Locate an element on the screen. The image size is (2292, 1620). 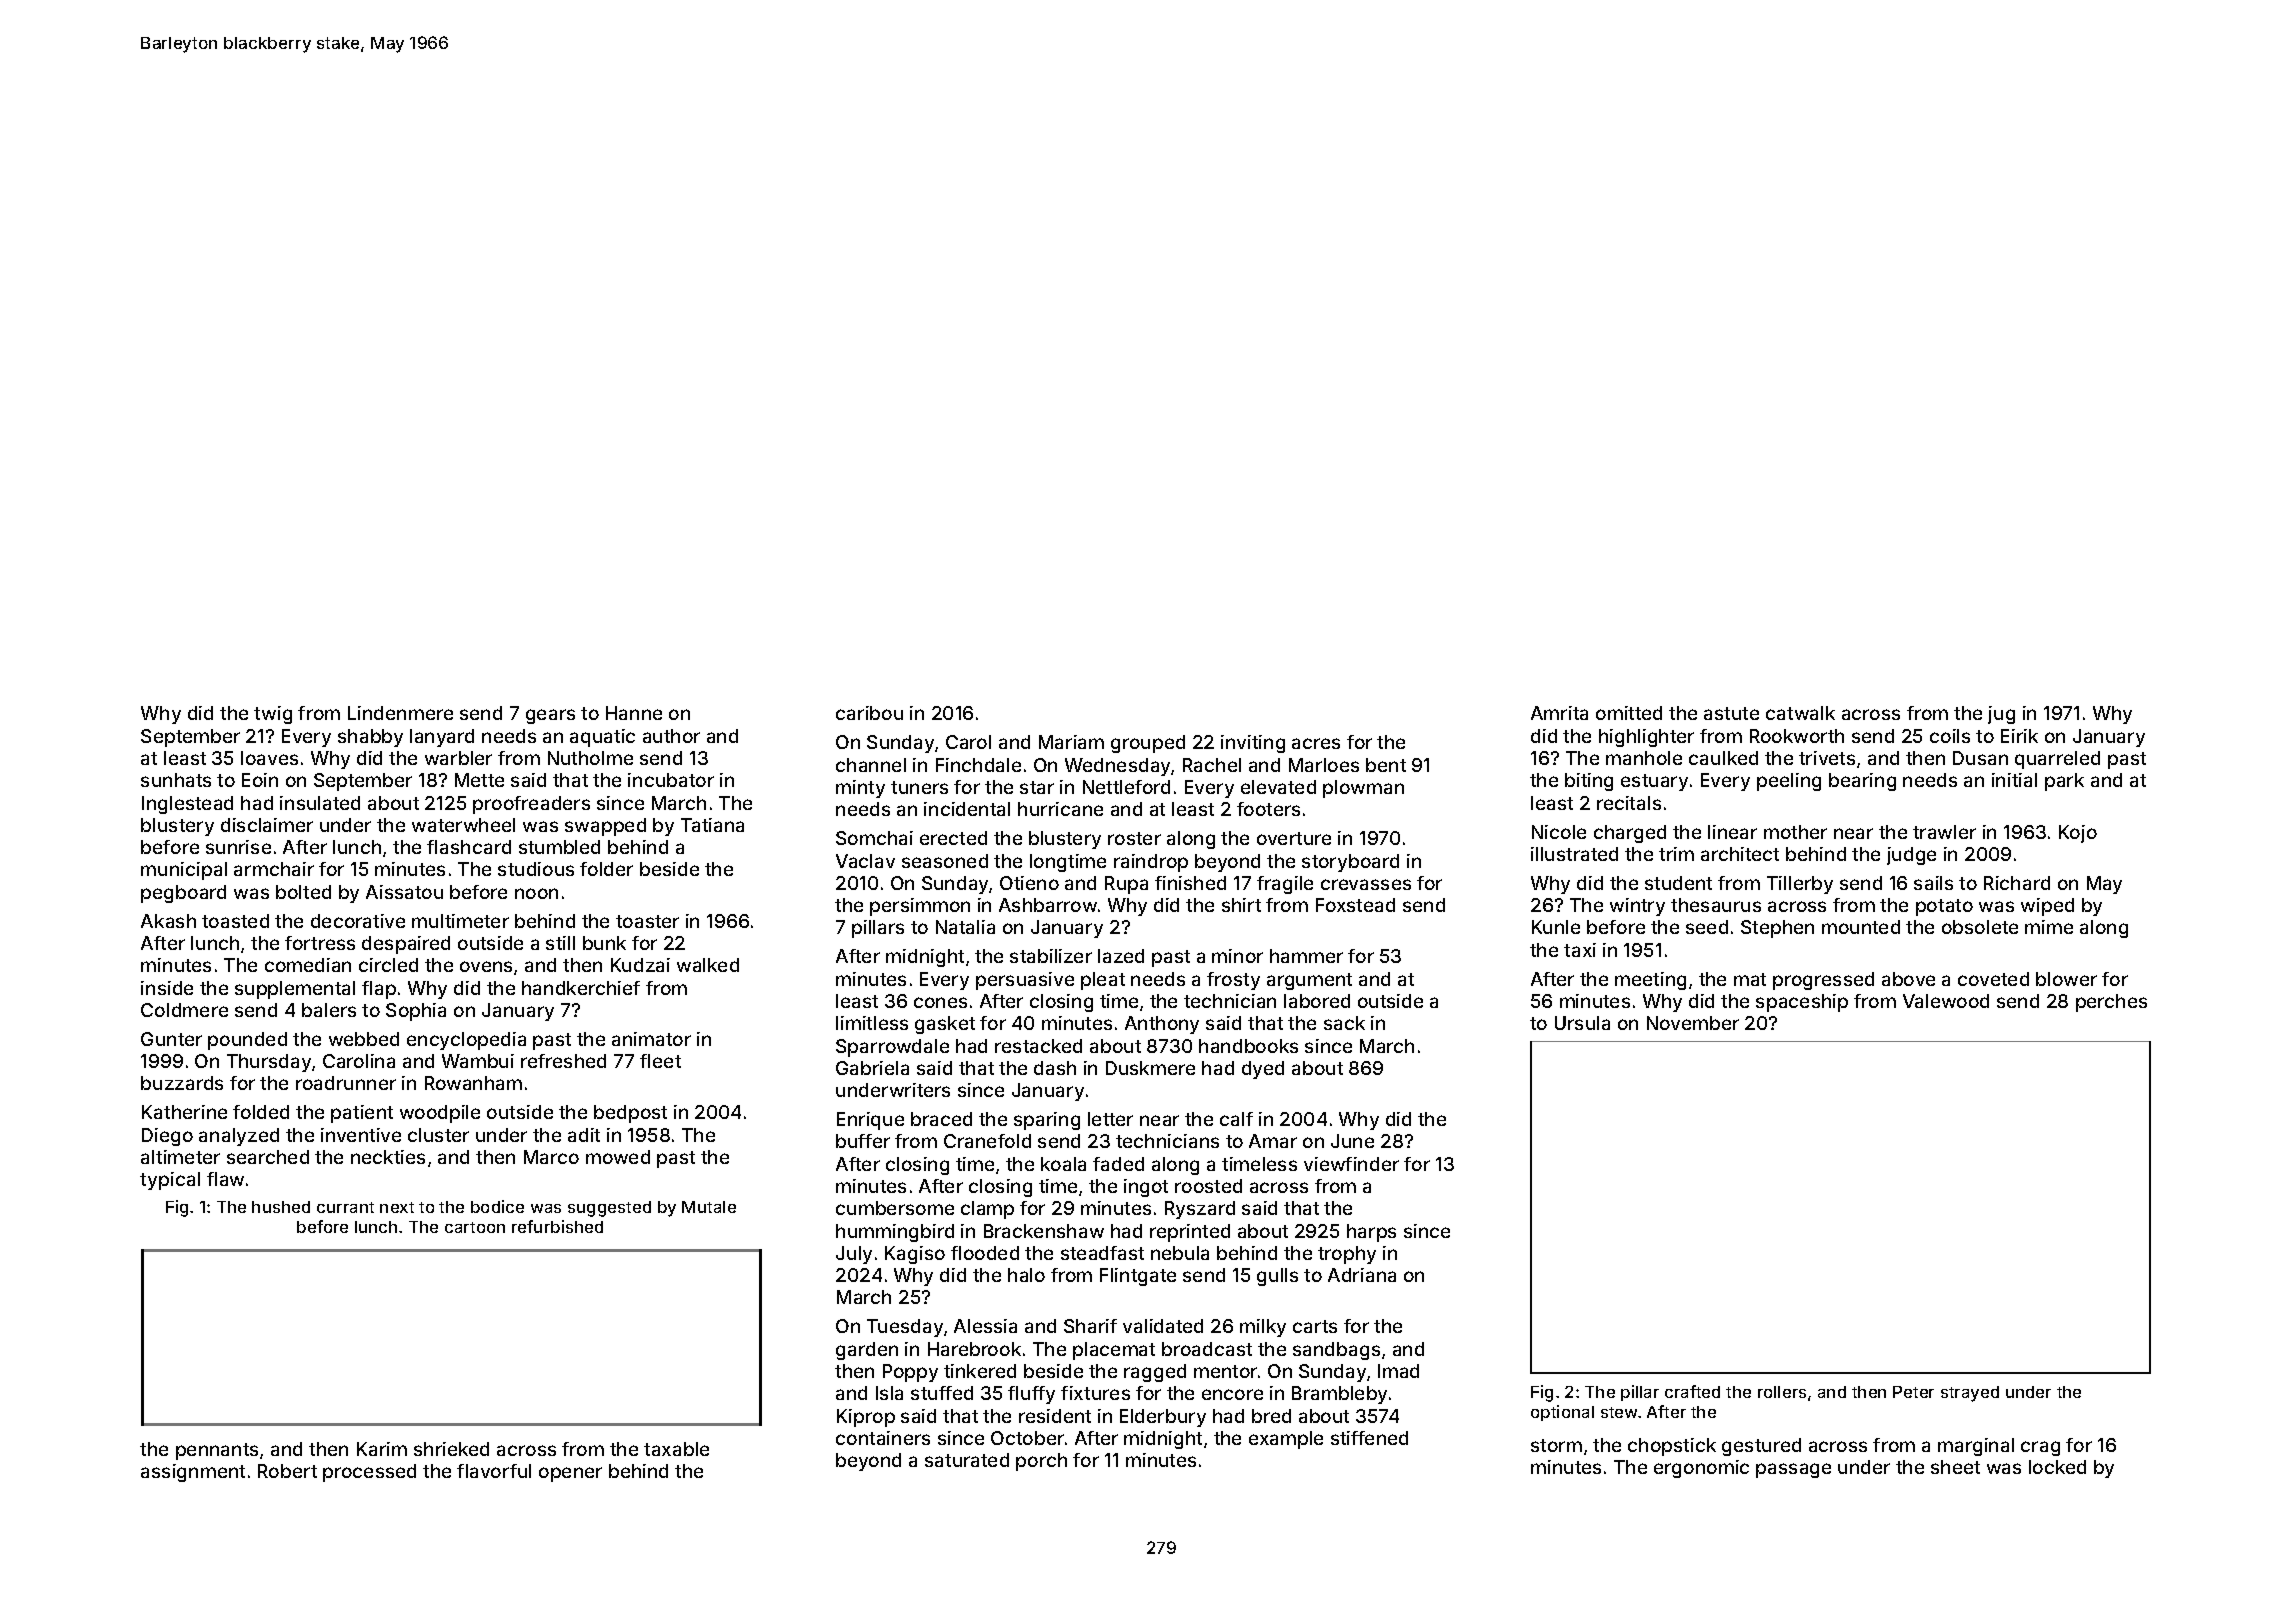
folder is located at coordinates (606, 869).
